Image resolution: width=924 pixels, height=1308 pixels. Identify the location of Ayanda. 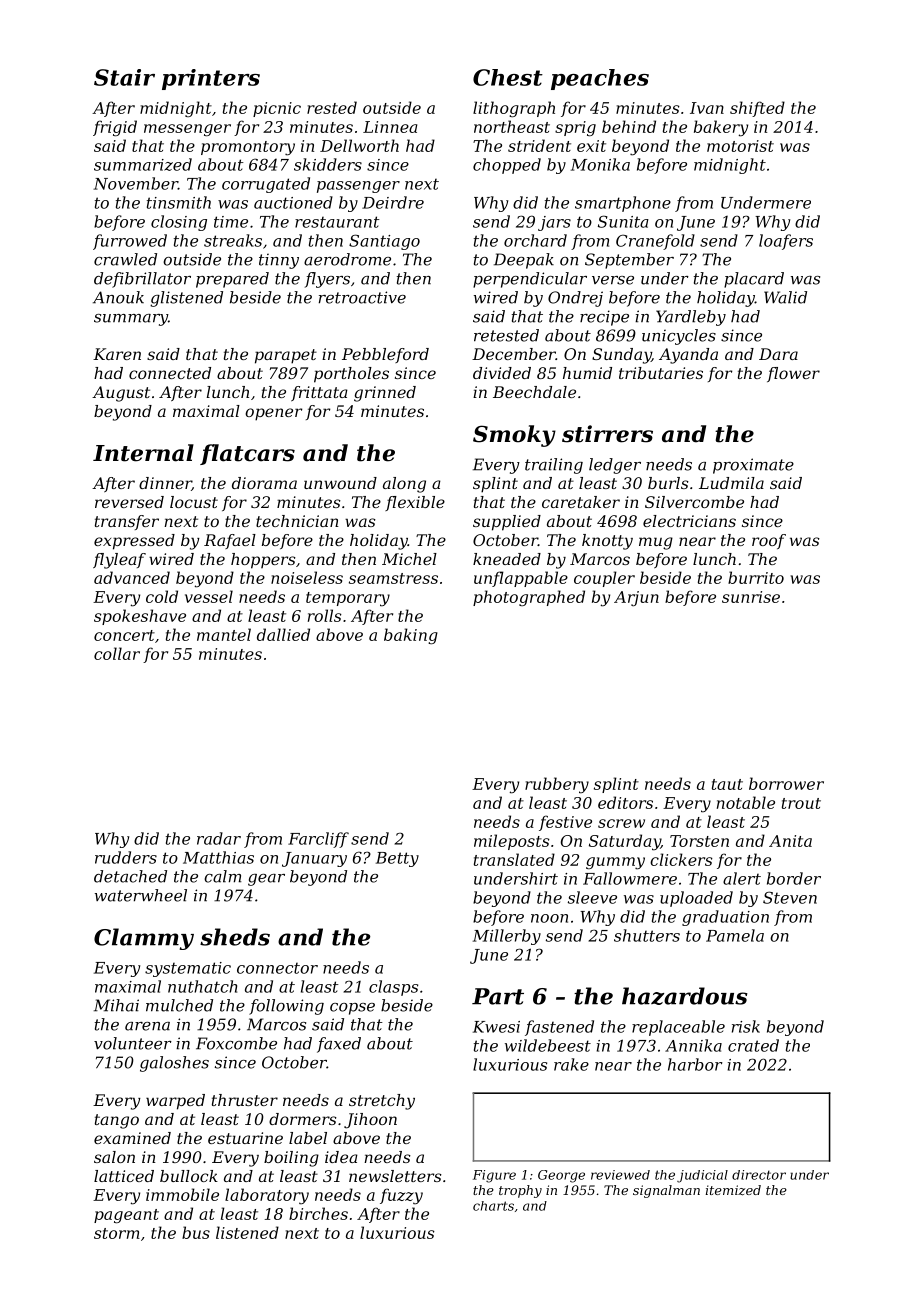
(688, 356).
